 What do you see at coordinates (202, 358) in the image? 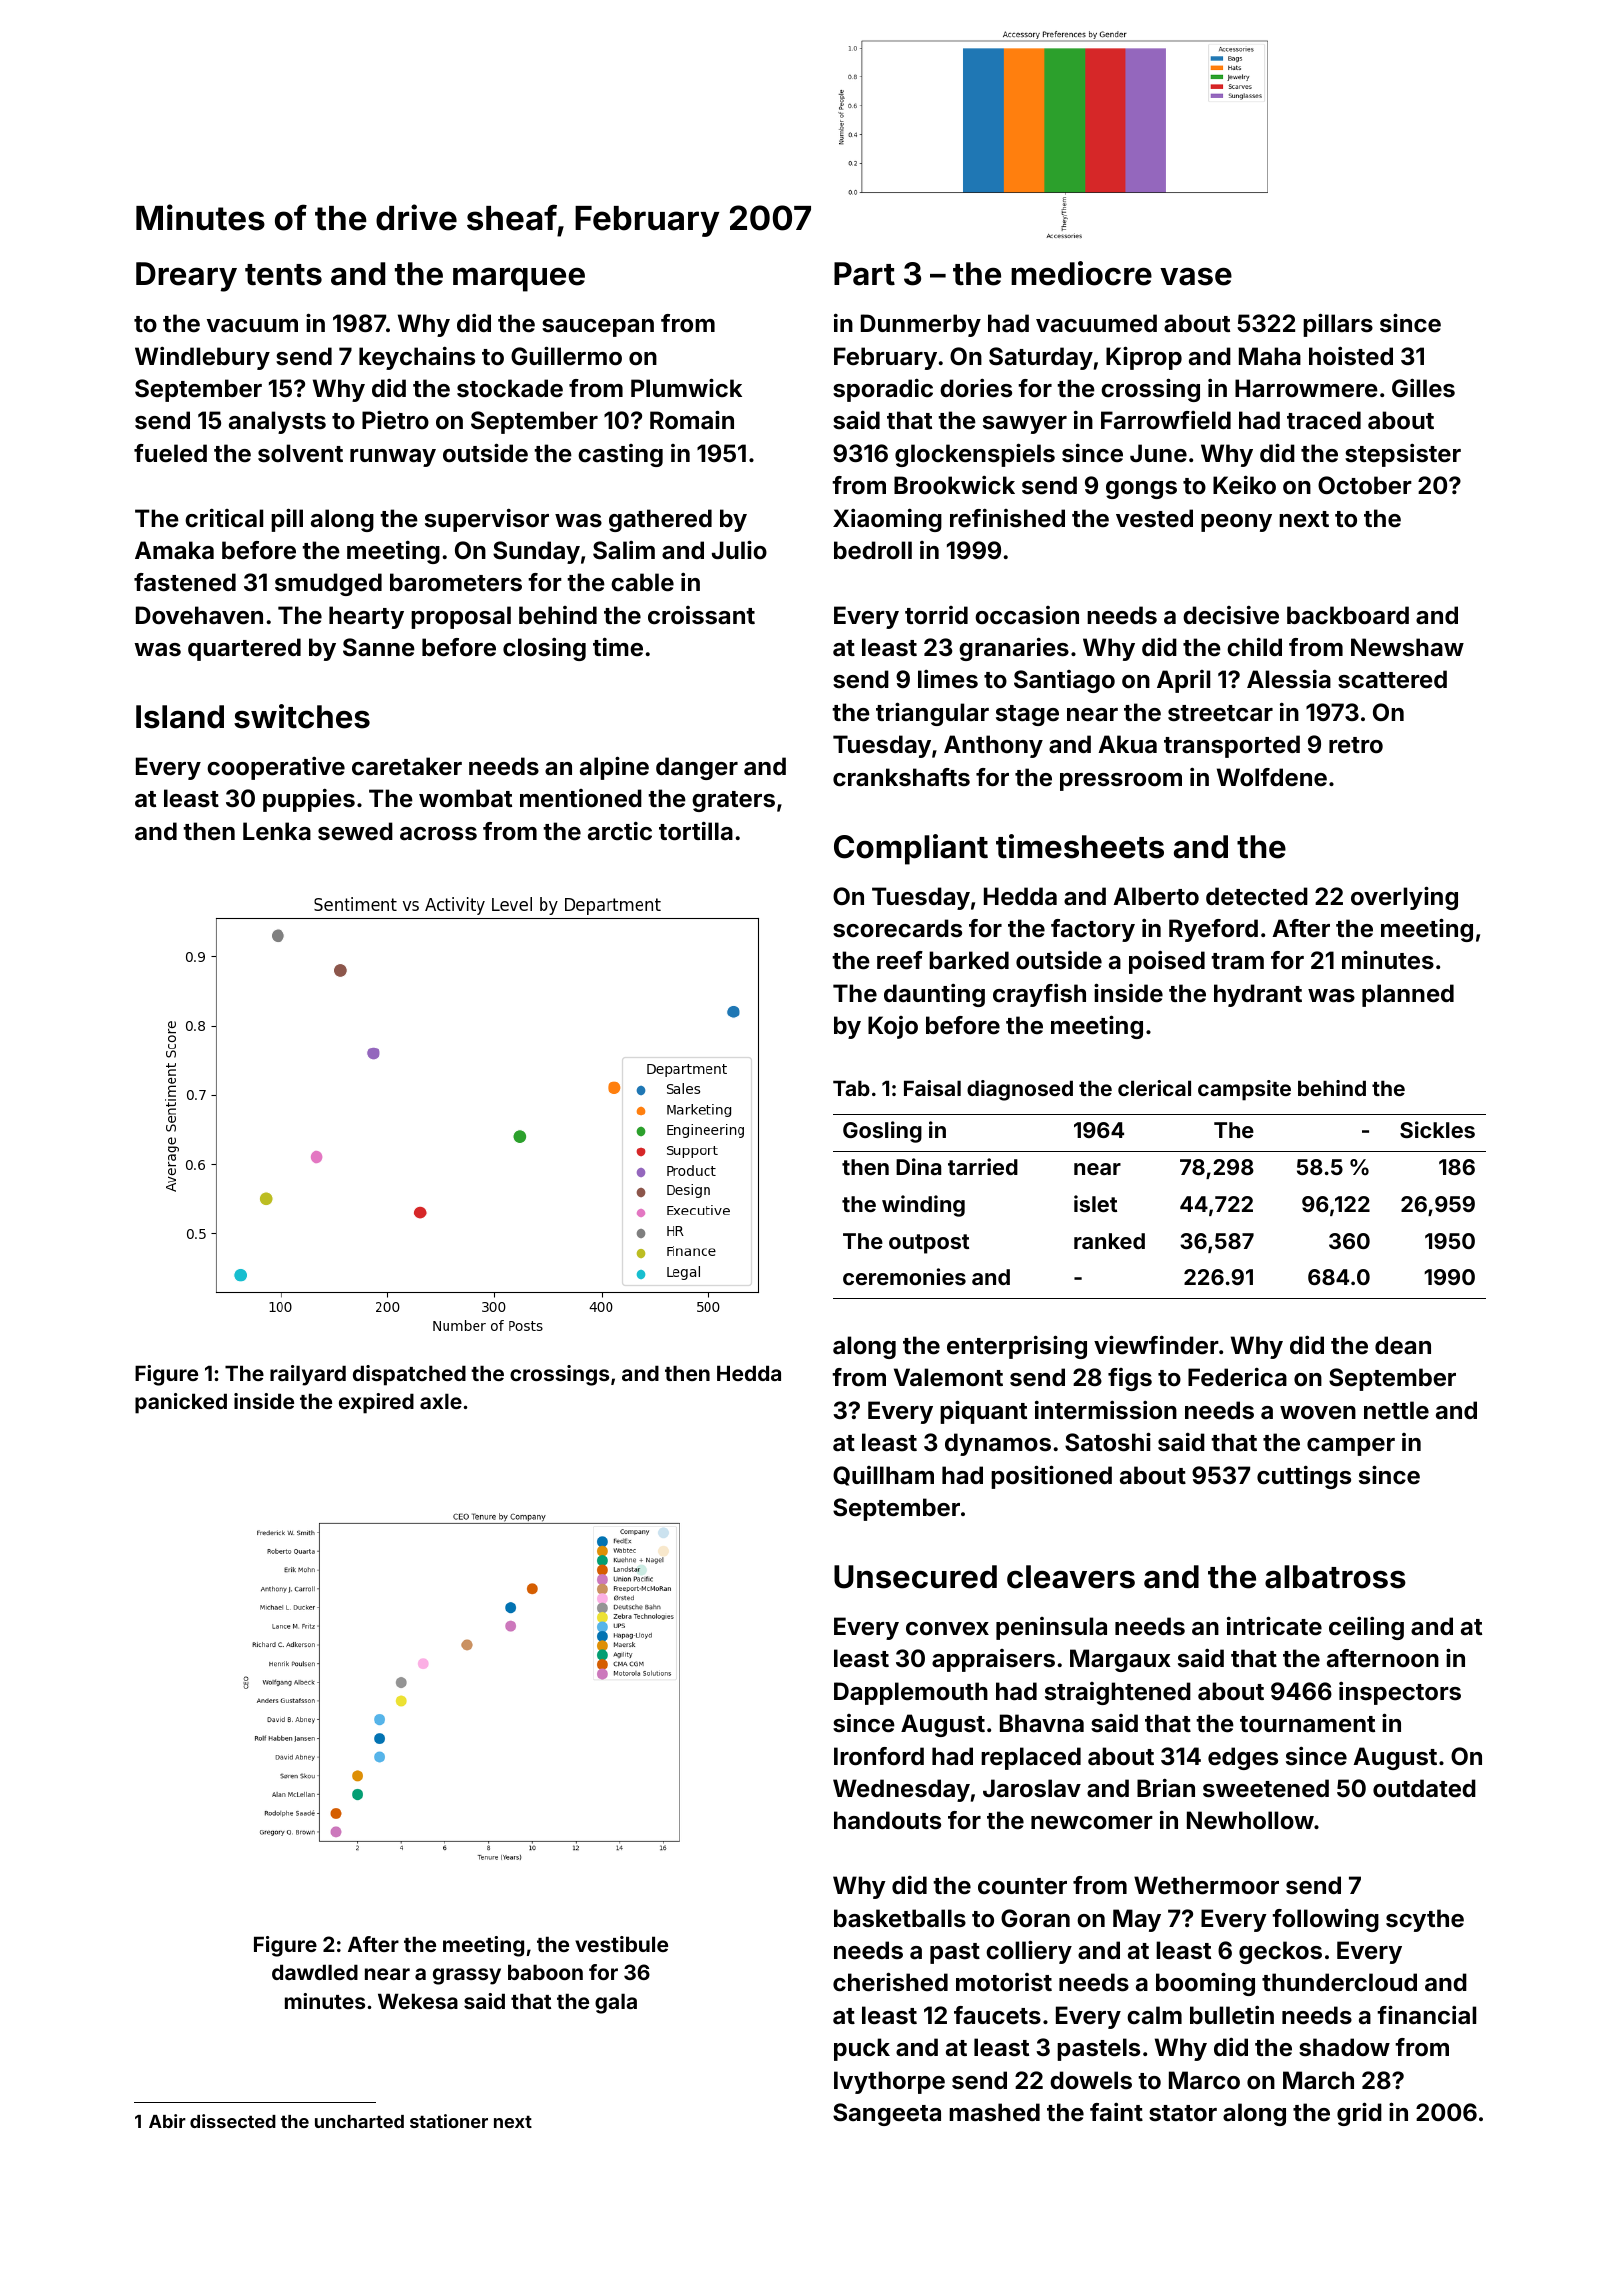
I see `Windlebury` at bounding box center [202, 358].
